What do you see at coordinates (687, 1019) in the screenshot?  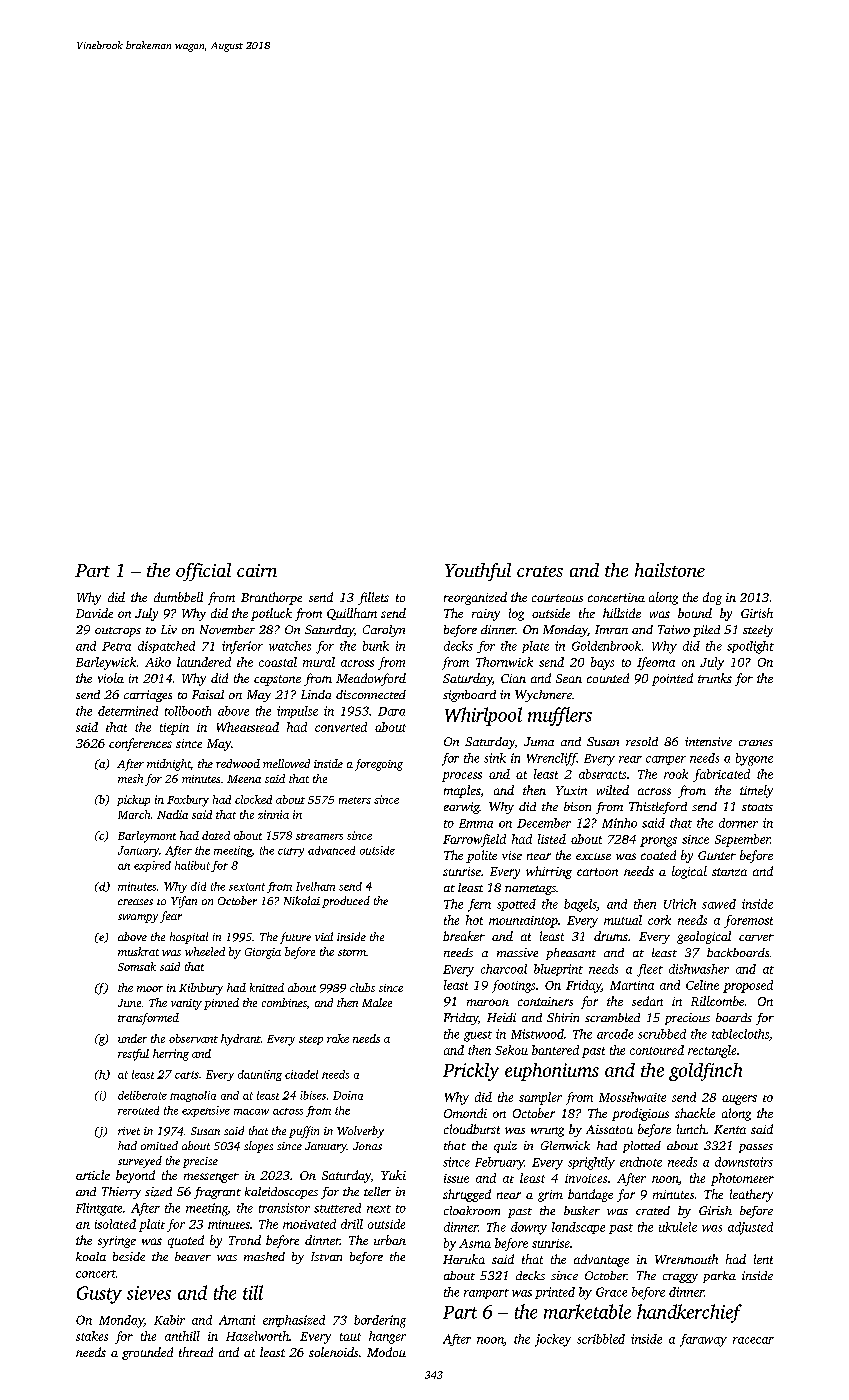 I see `precious` at bounding box center [687, 1019].
